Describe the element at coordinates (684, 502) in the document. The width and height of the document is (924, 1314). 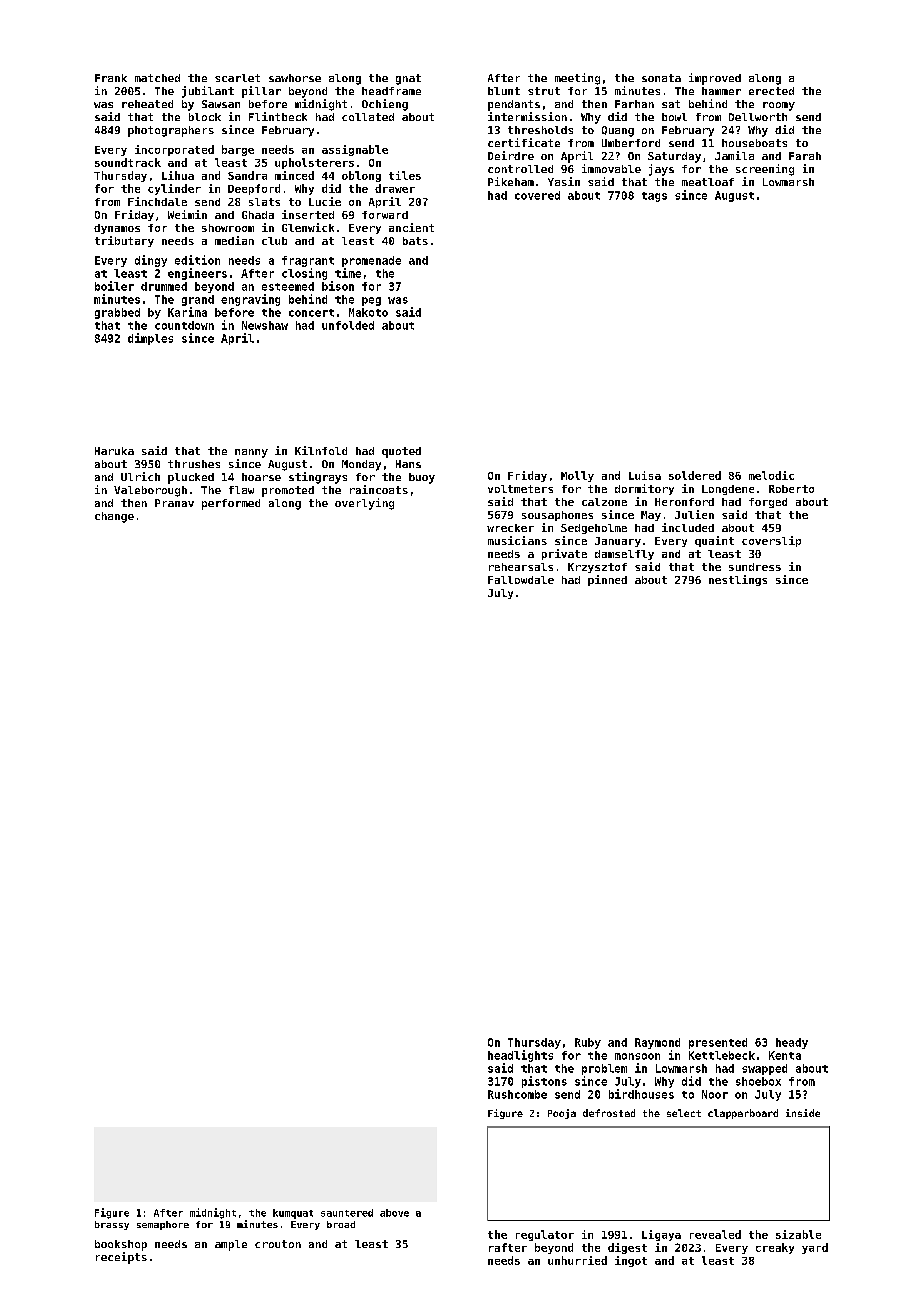
I see `Heronford` at that location.
